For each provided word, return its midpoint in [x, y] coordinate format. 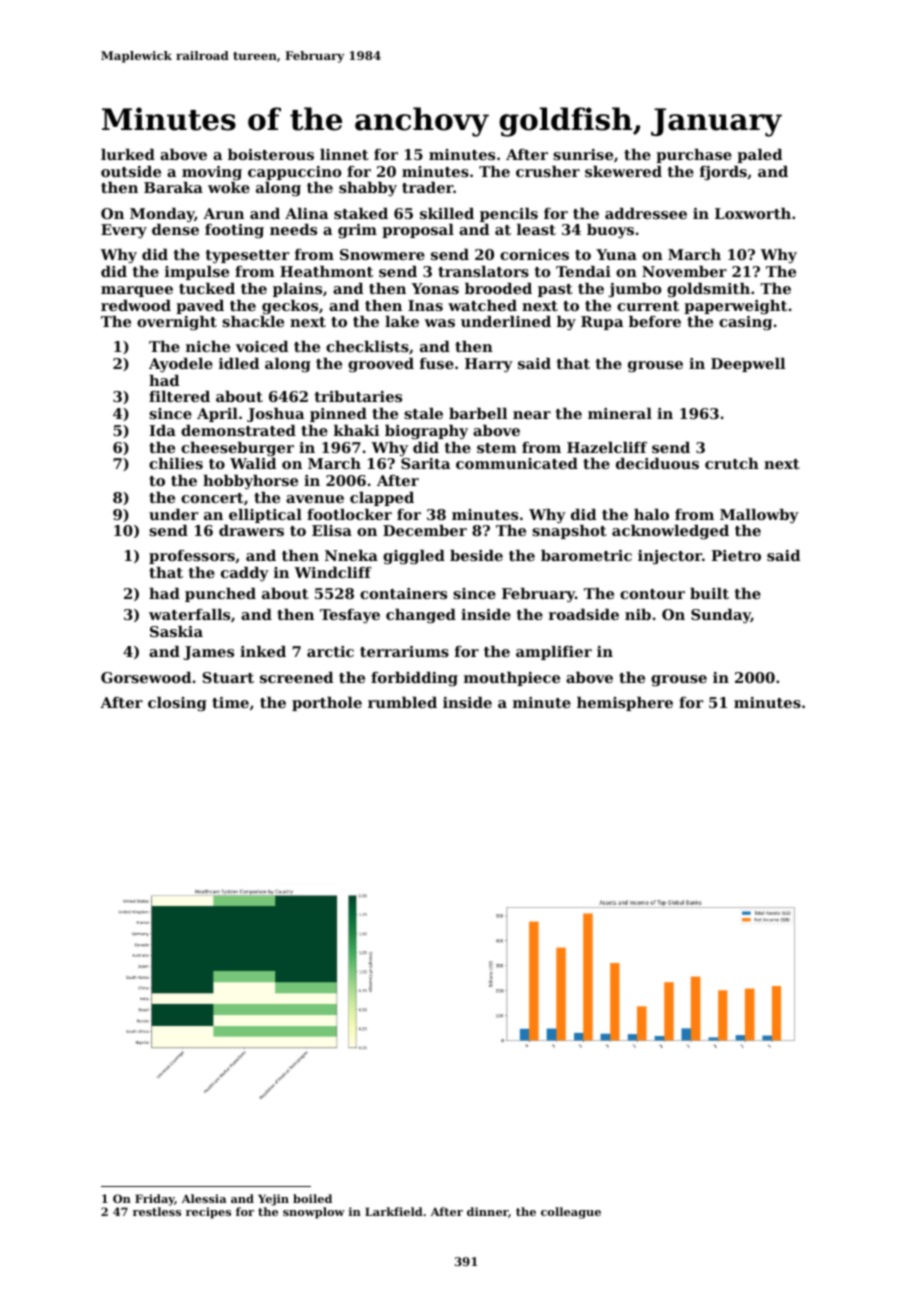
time [230, 702]
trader [428, 187]
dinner [487, 1211]
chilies [176, 463]
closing [177, 704]
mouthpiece [512, 679]
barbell [478, 413]
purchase [694, 156]
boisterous [271, 154]
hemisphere [625, 704]
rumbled [402, 702]
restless [157, 1211]
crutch [732, 463]
